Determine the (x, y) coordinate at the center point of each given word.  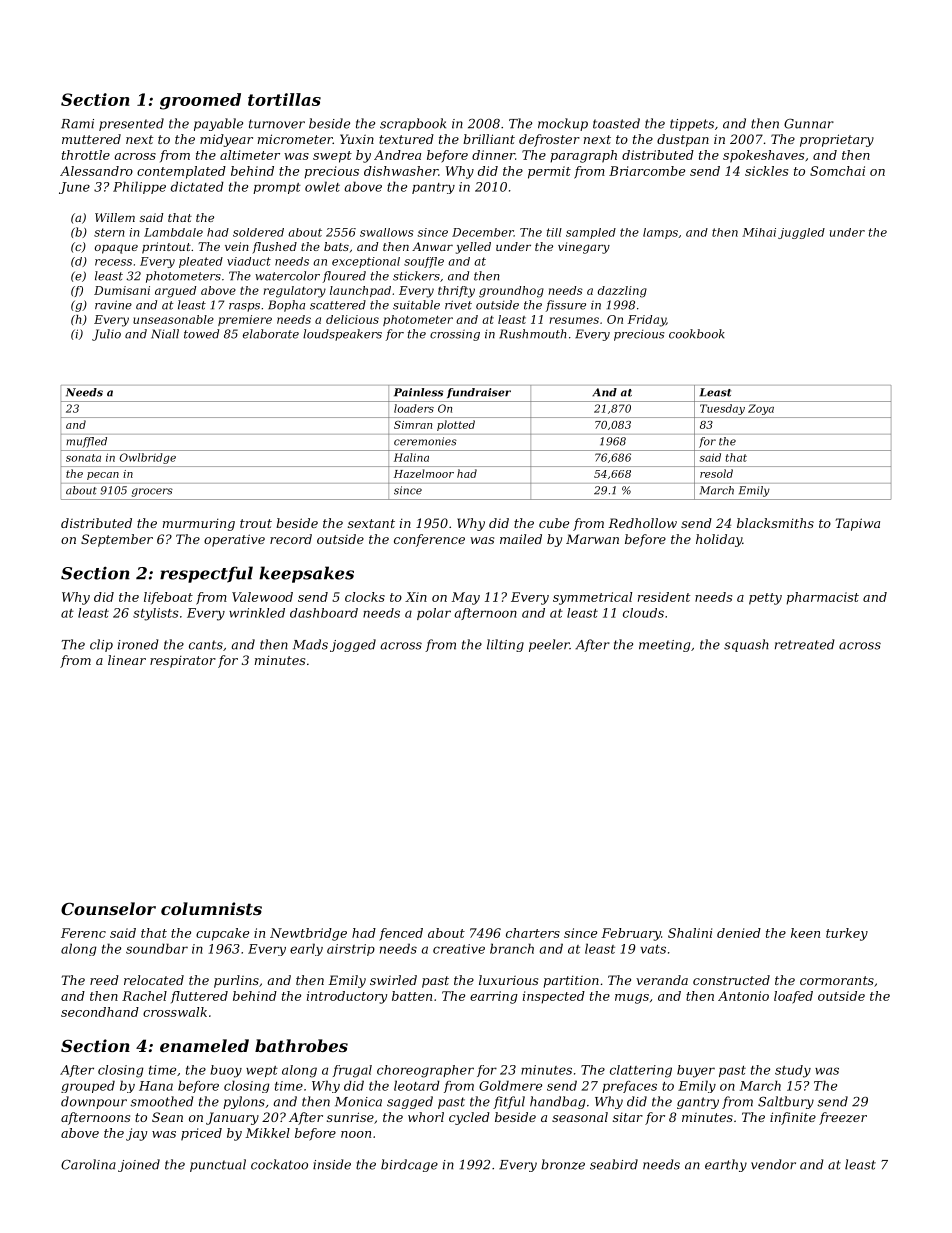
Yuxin (357, 139)
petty (765, 599)
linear (127, 660)
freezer (843, 1118)
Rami (77, 124)
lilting (505, 645)
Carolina (88, 1164)
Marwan (592, 539)
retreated (805, 644)
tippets (692, 125)
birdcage (409, 1165)
